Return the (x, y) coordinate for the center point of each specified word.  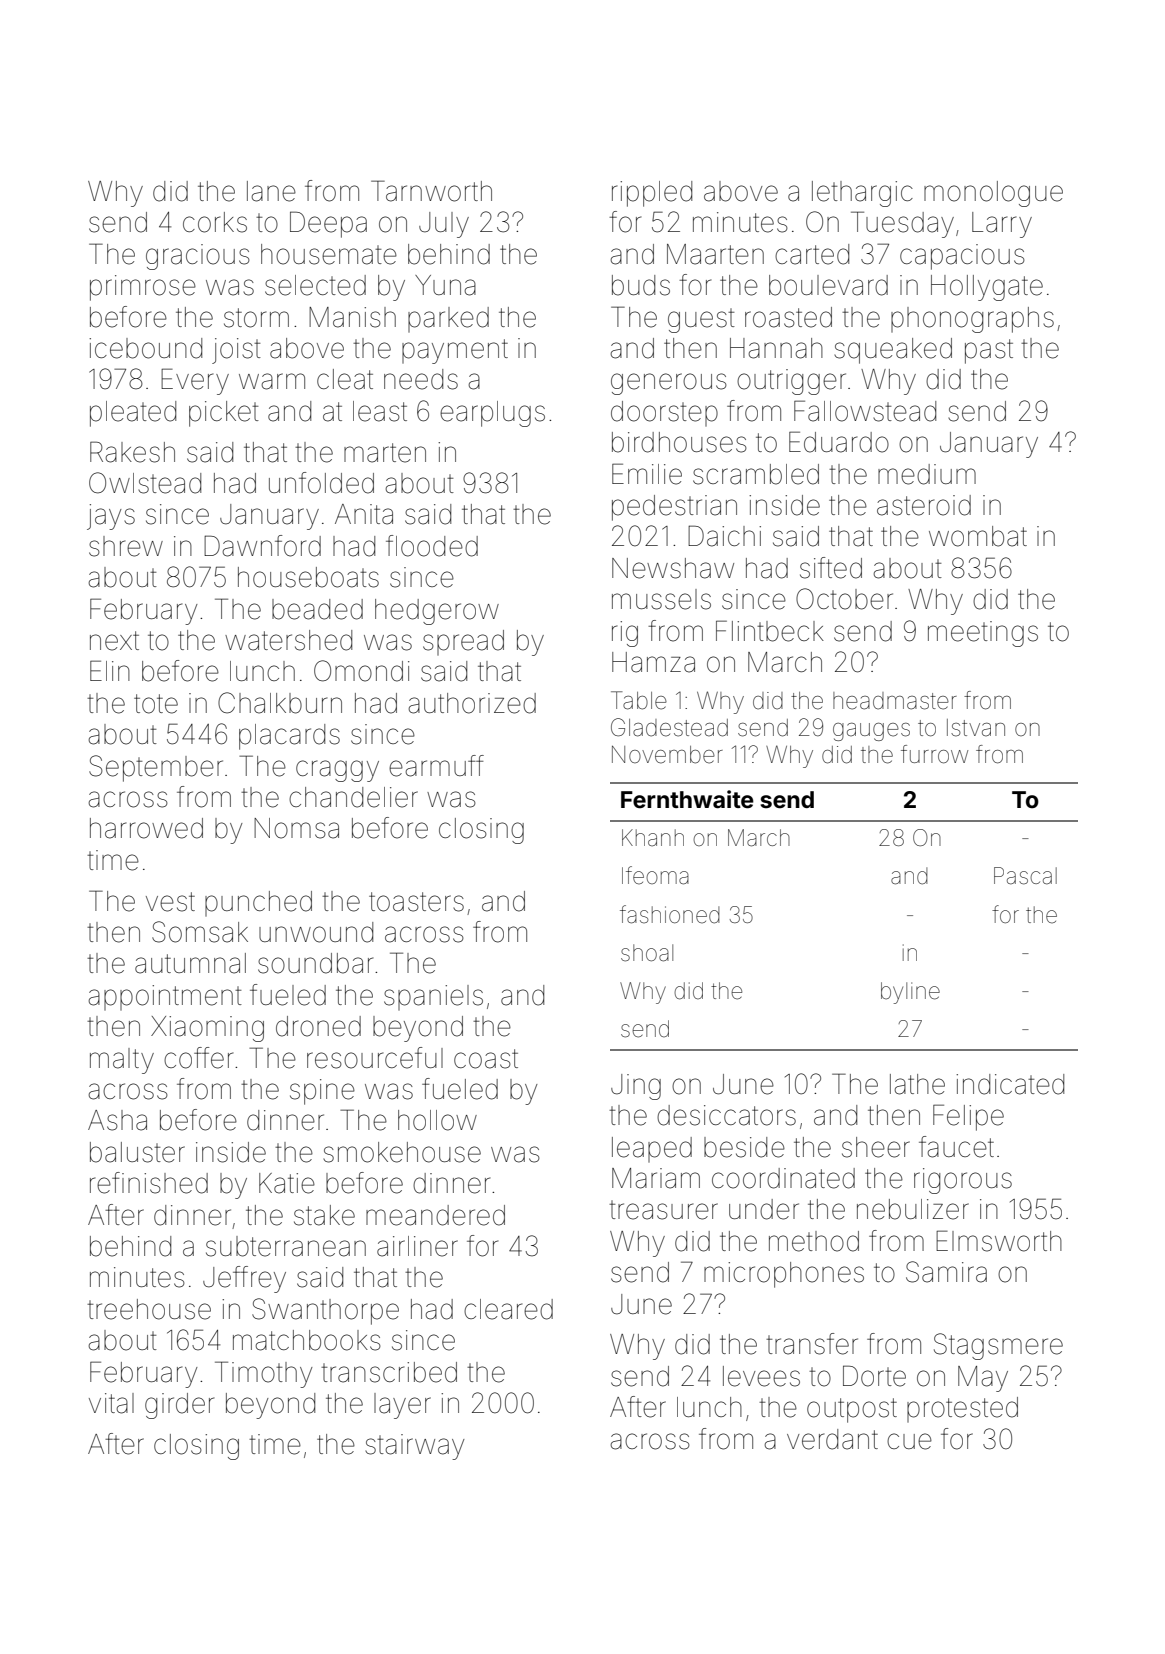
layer (402, 1406)
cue (909, 1441)
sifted (831, 568)
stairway (415, 1447)
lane (271, 191)
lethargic (862, 194)
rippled (652, 194)
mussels (661, 599)
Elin (110, 670)
